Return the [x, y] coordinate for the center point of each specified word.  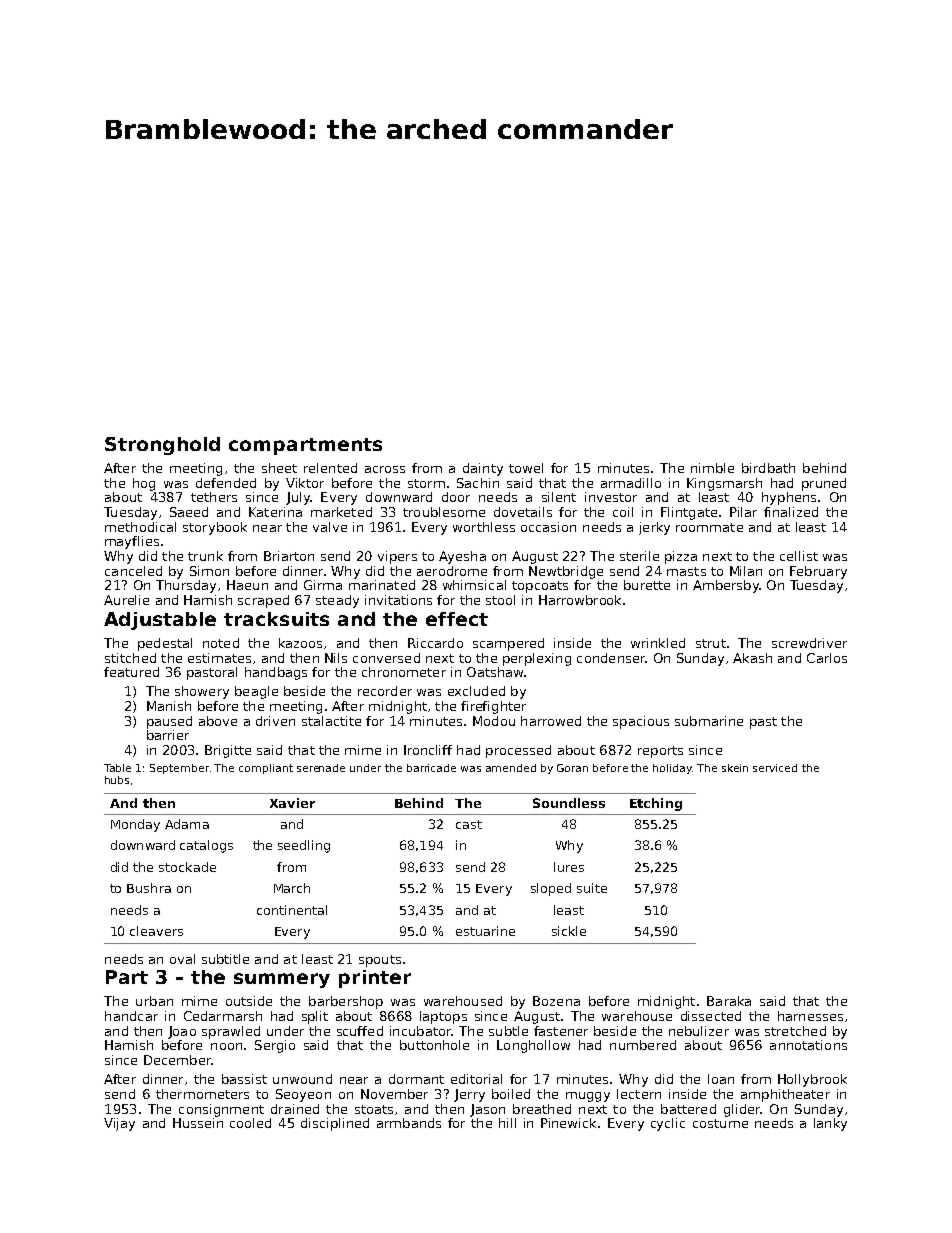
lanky [830, 1124]
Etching [656, 804]
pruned [824, 484]
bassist [244, 1079]
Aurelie [126, 600]
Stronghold [162, 446]
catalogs [206, 846]
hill [507, 1123]
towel [526, 468]
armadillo [631, 483]
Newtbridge [566, 572]
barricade [431, 768]
